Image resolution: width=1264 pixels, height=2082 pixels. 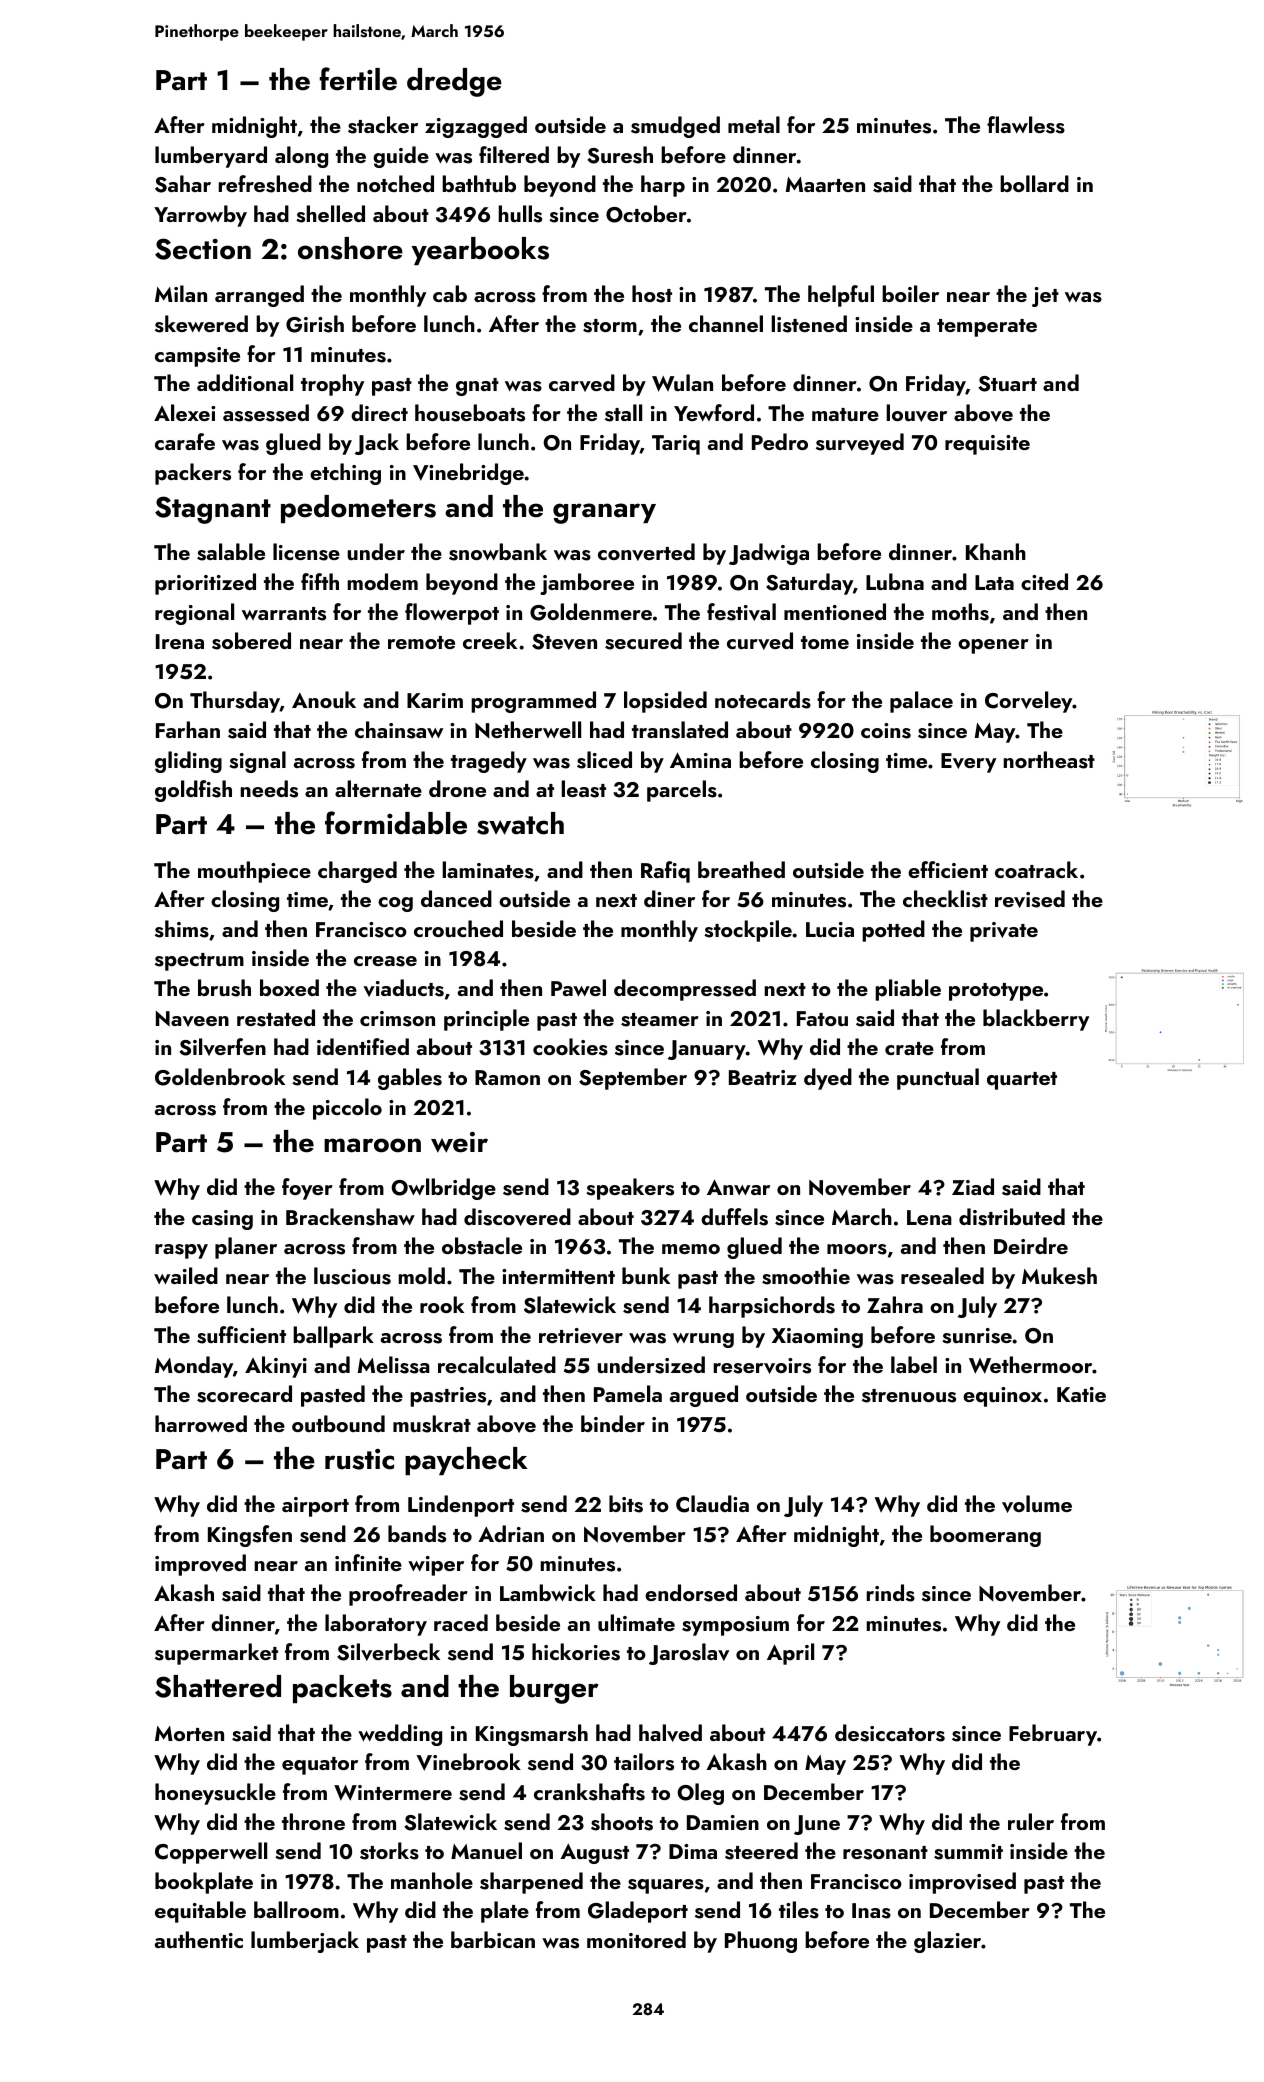 I want to click on barbican, so click(x=493, y=1939).
